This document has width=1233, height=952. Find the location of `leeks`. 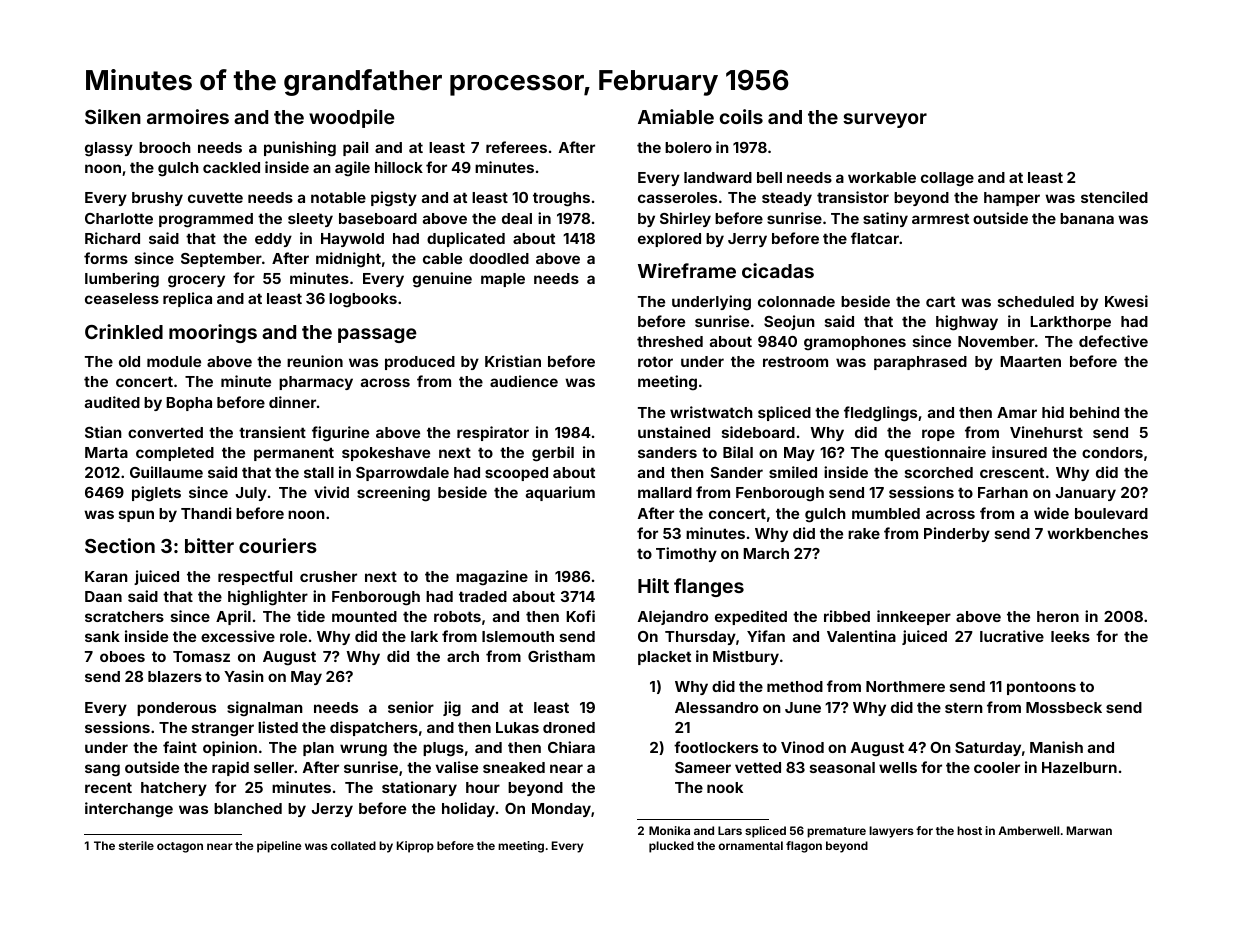

leeks is located at coordinates (1070, 636).
